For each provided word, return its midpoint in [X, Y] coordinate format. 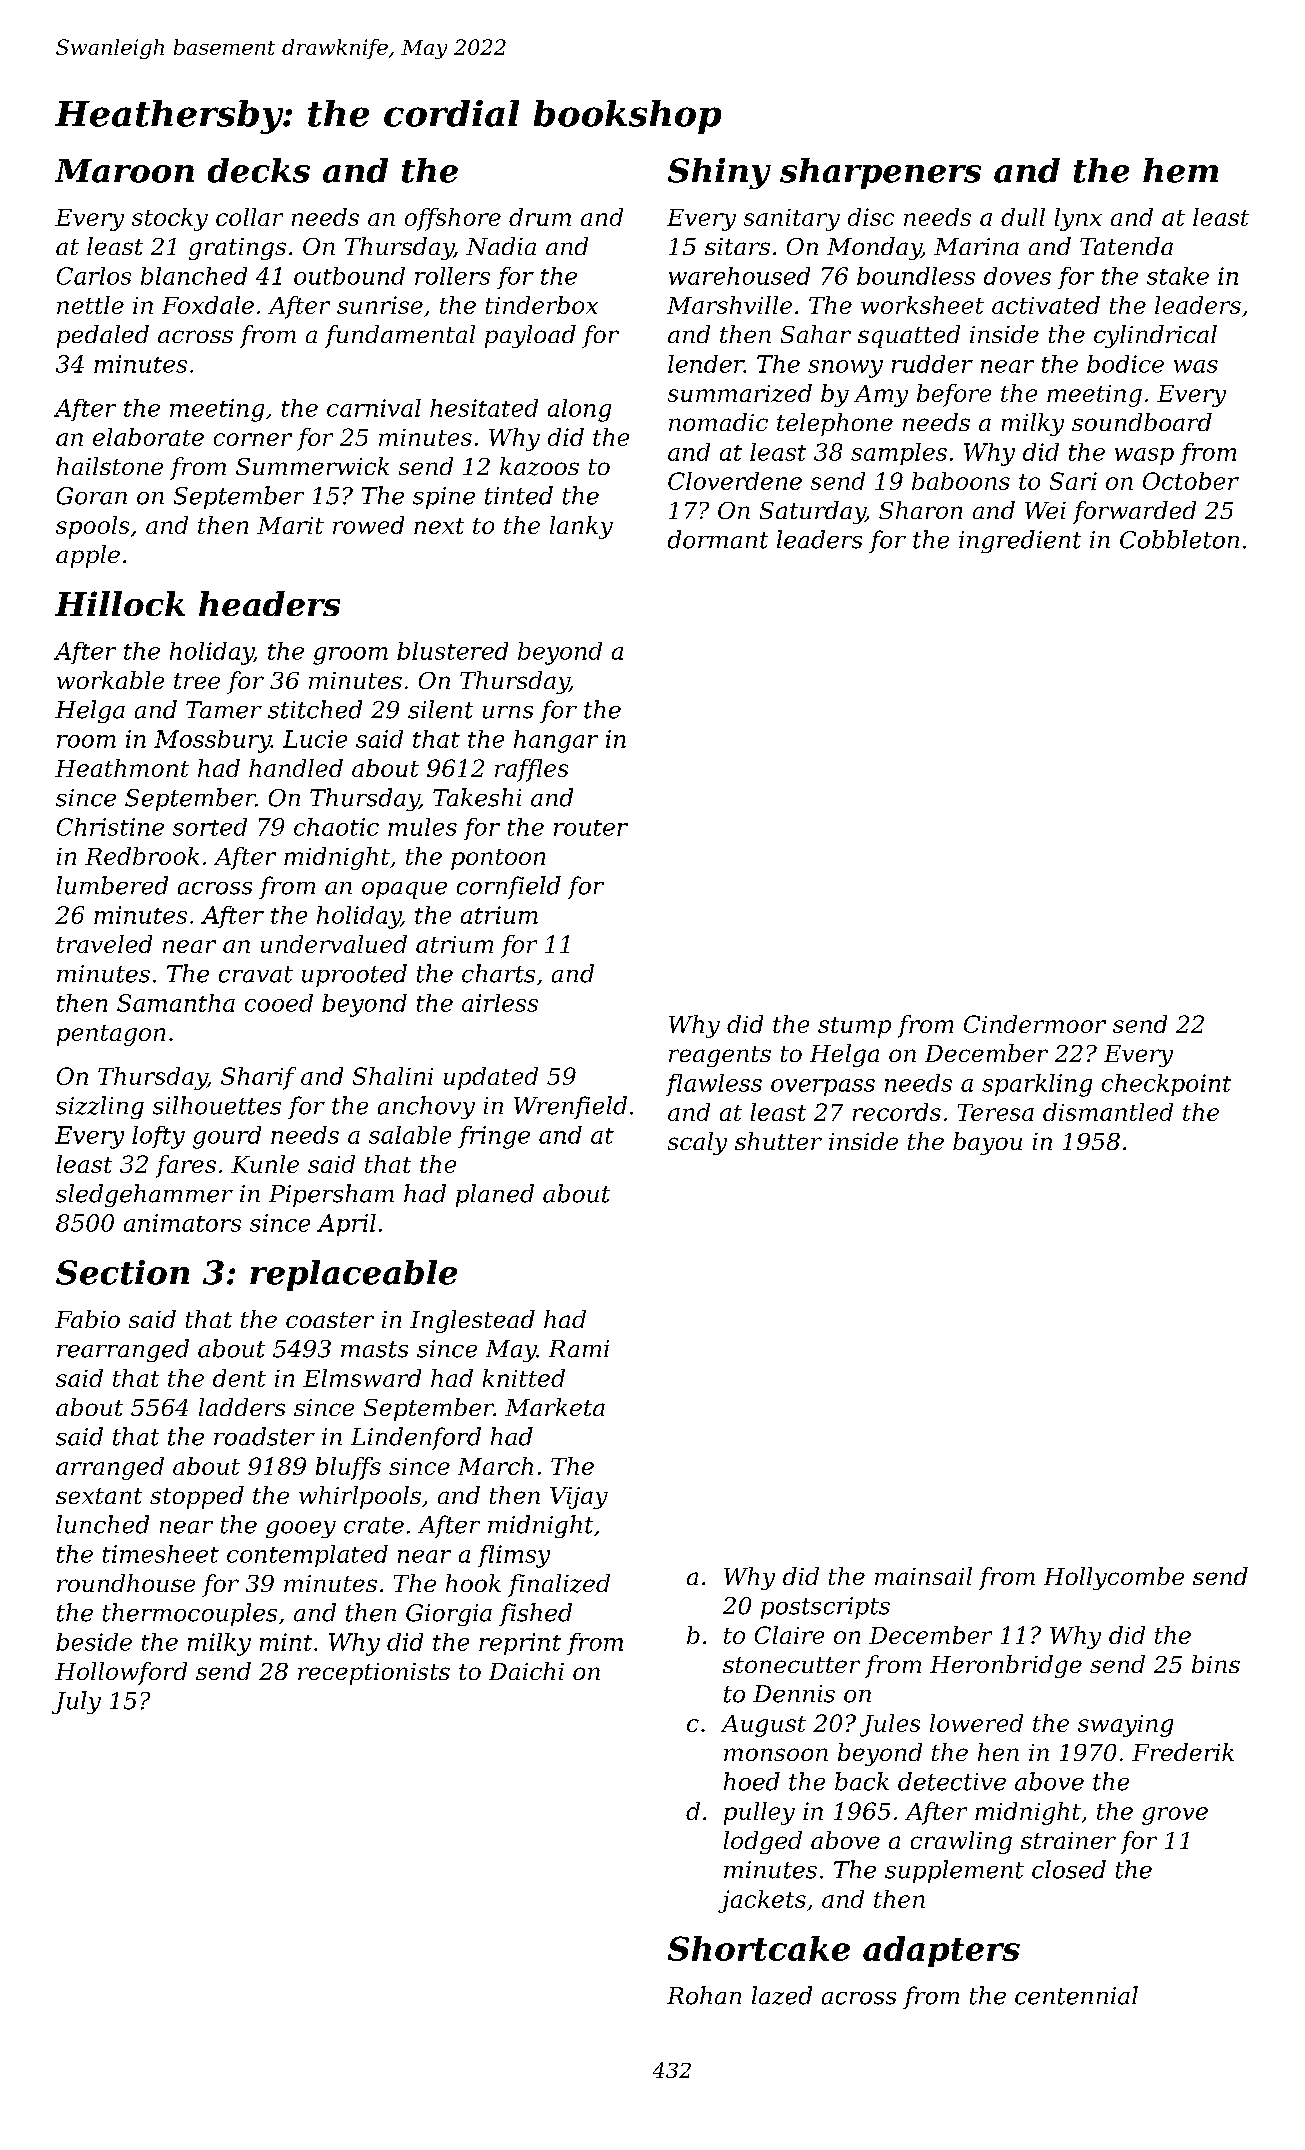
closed [1069, 1869]
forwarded [1134, 512]
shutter [778, 1141]
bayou [987, 1143]
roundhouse [126, 1583]
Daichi [526, 1671]
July [76, 1702]
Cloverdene [735, 481]
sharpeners [880, 173]
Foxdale [208, 305]
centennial [1076, 1995]
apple [88, 556]
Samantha [176, 1003]
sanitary [792, 220]
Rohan [704, 1995]
